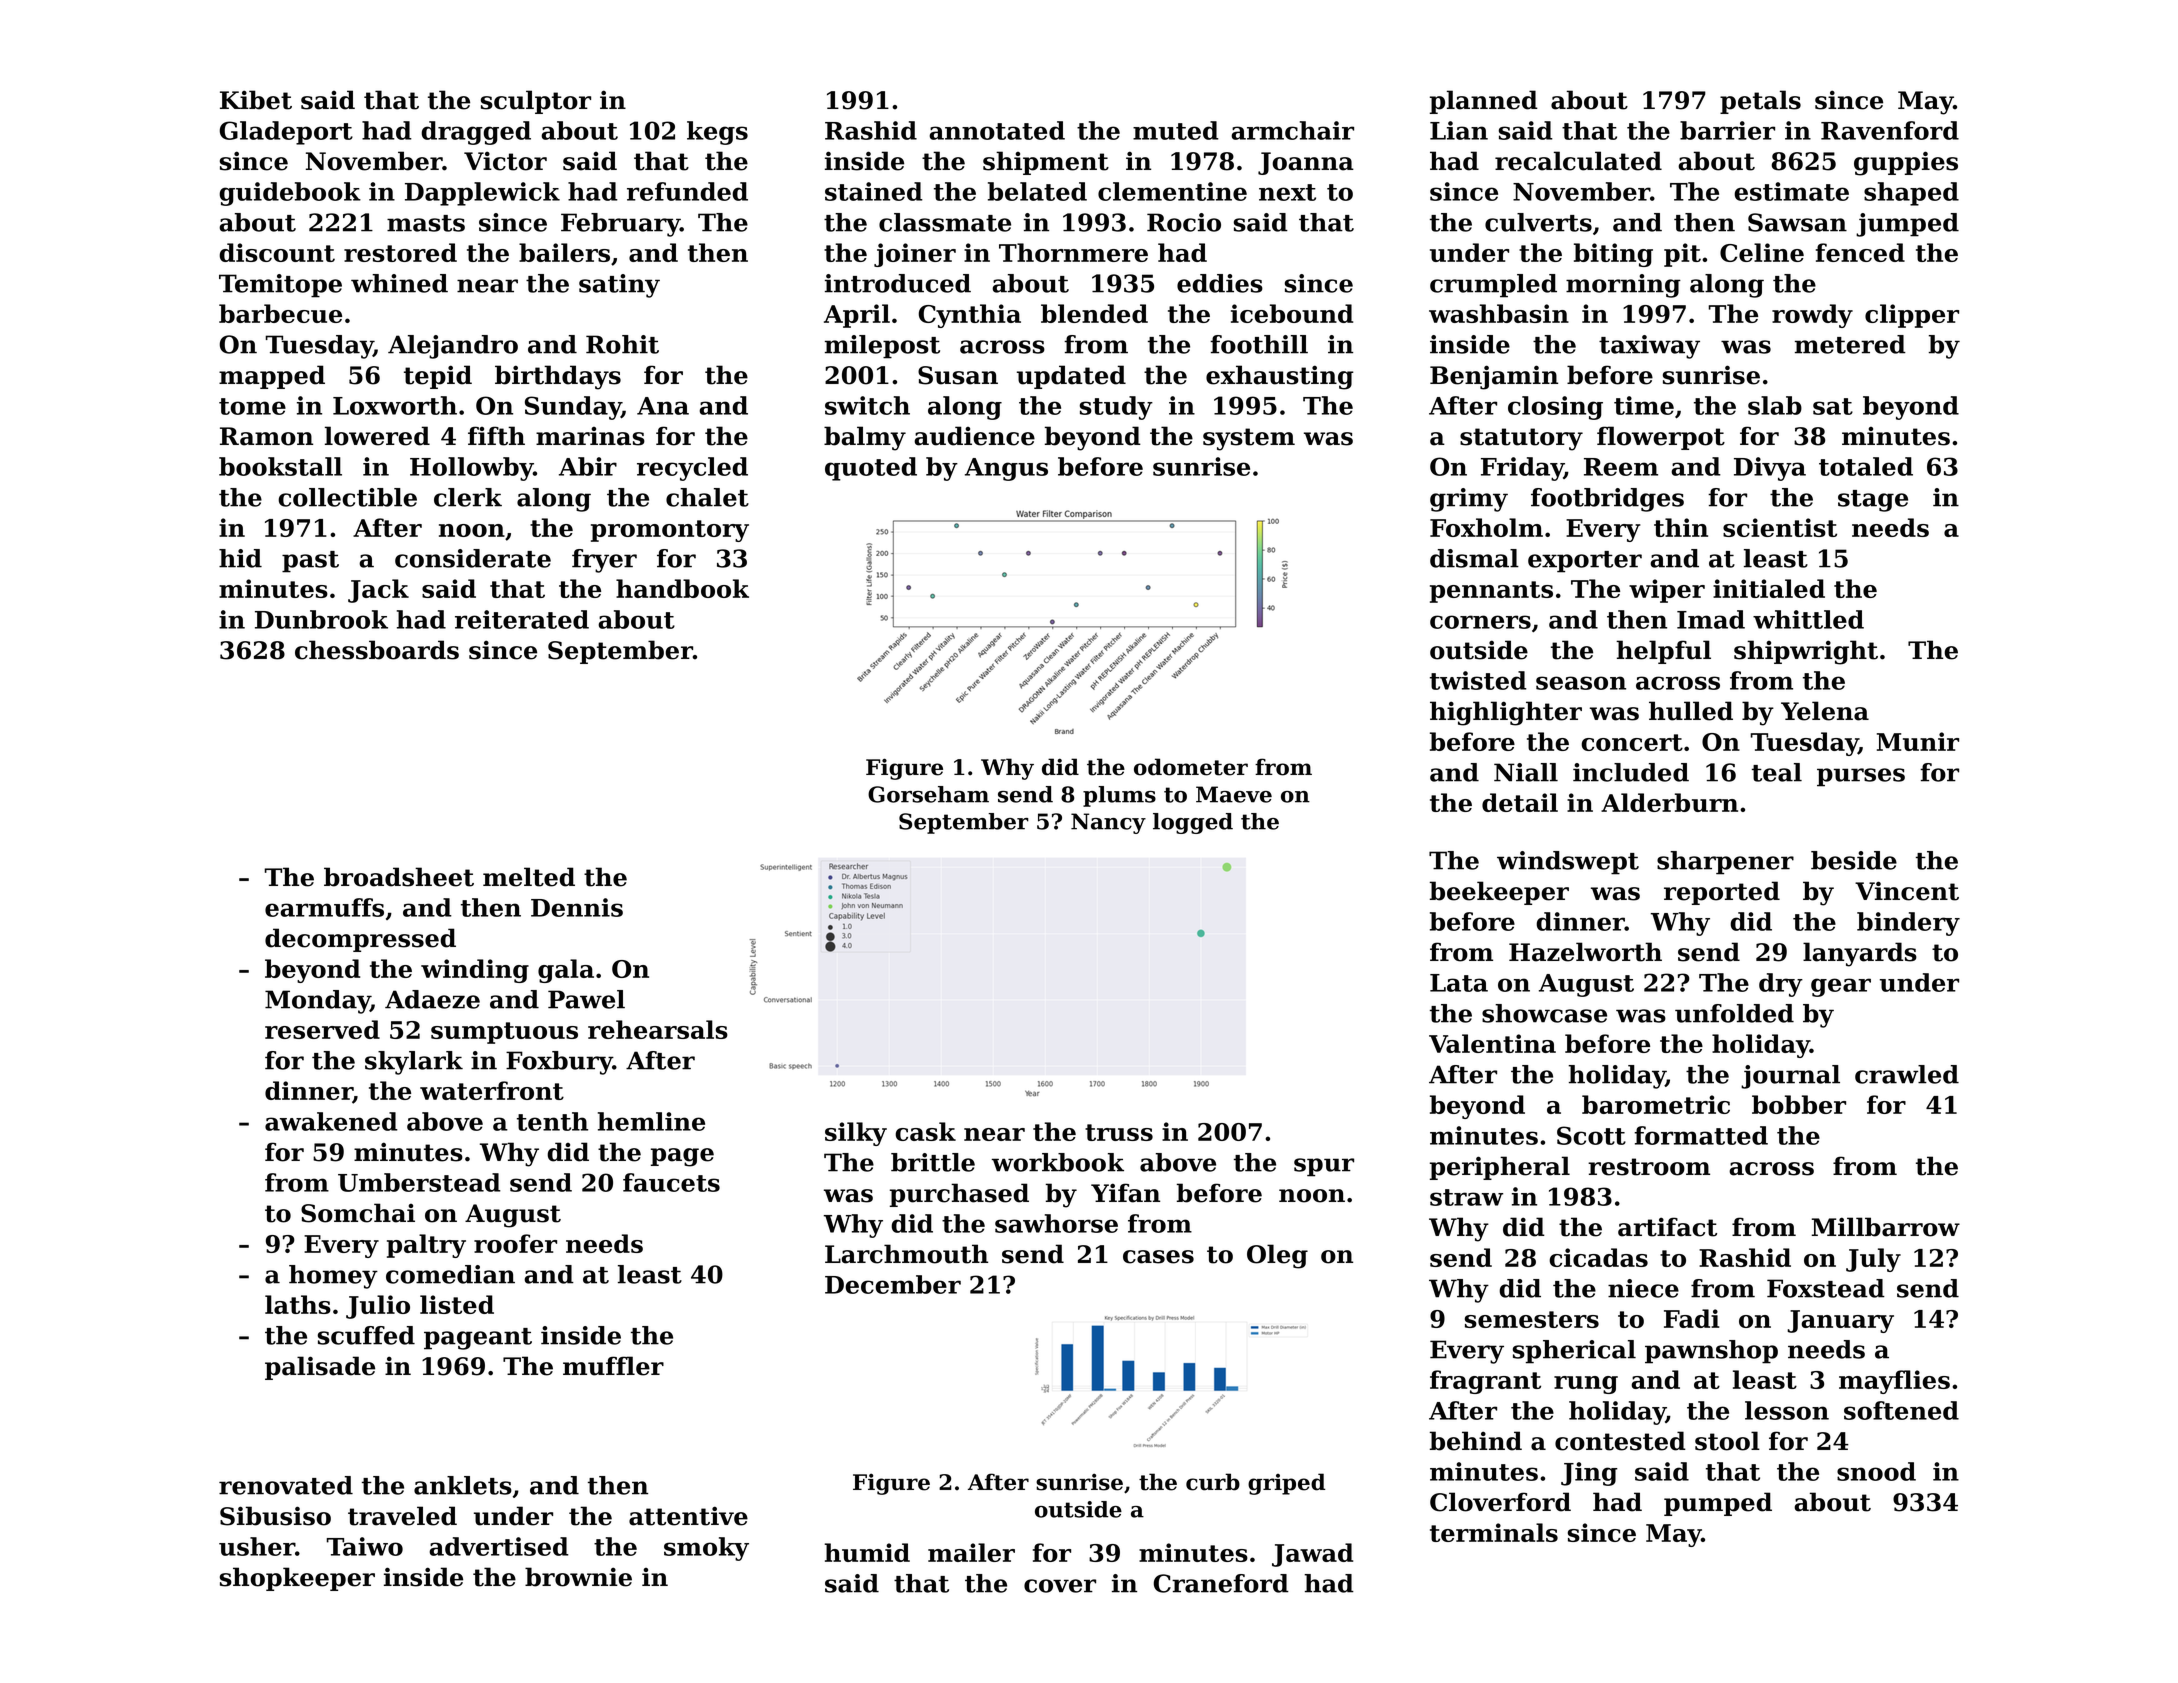  Describe the element at coordinates (971, 1552) in the screenshot. I see `mailer` at that location.
